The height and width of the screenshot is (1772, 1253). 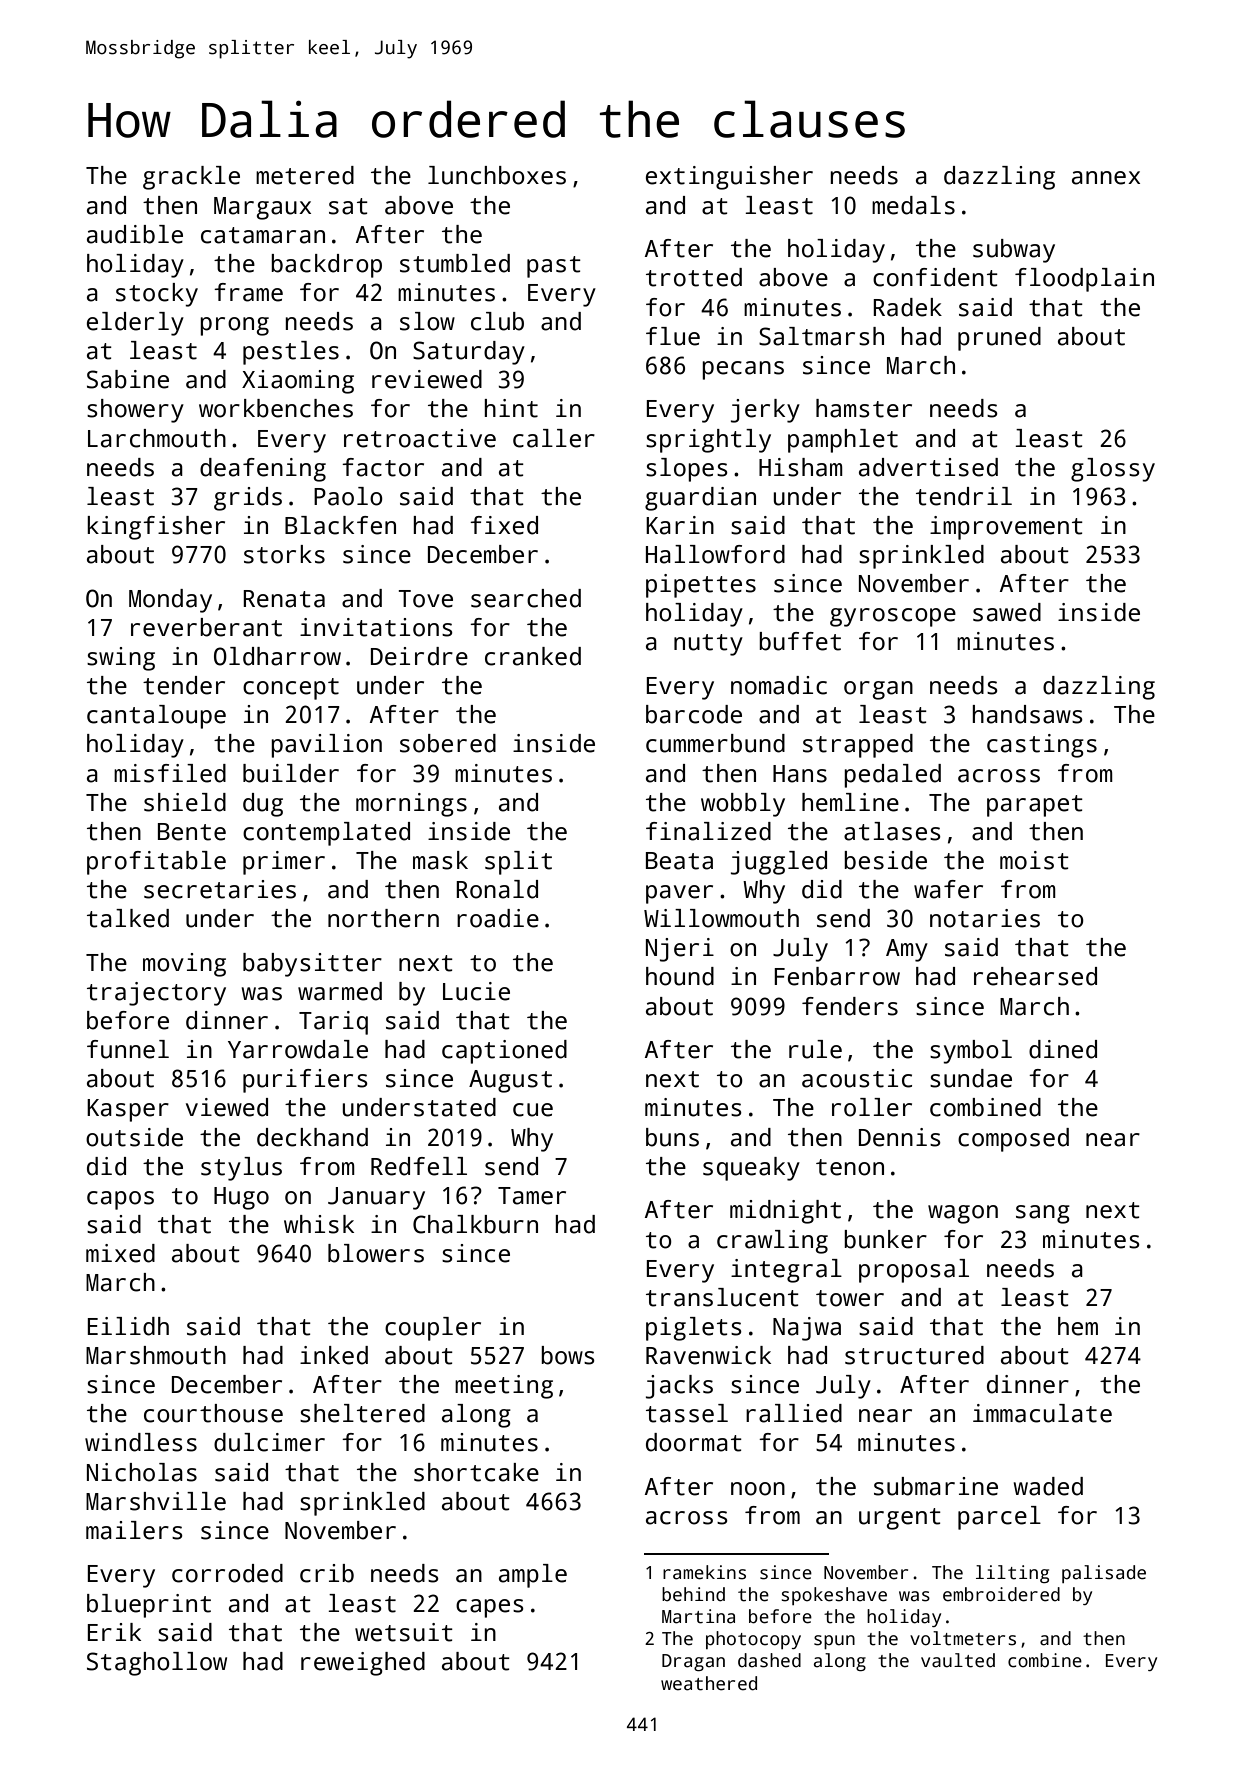 What do you see at coordinates (834, 1642) in the screenshot?
I see `spun` at bounding box center [834, 1642].
